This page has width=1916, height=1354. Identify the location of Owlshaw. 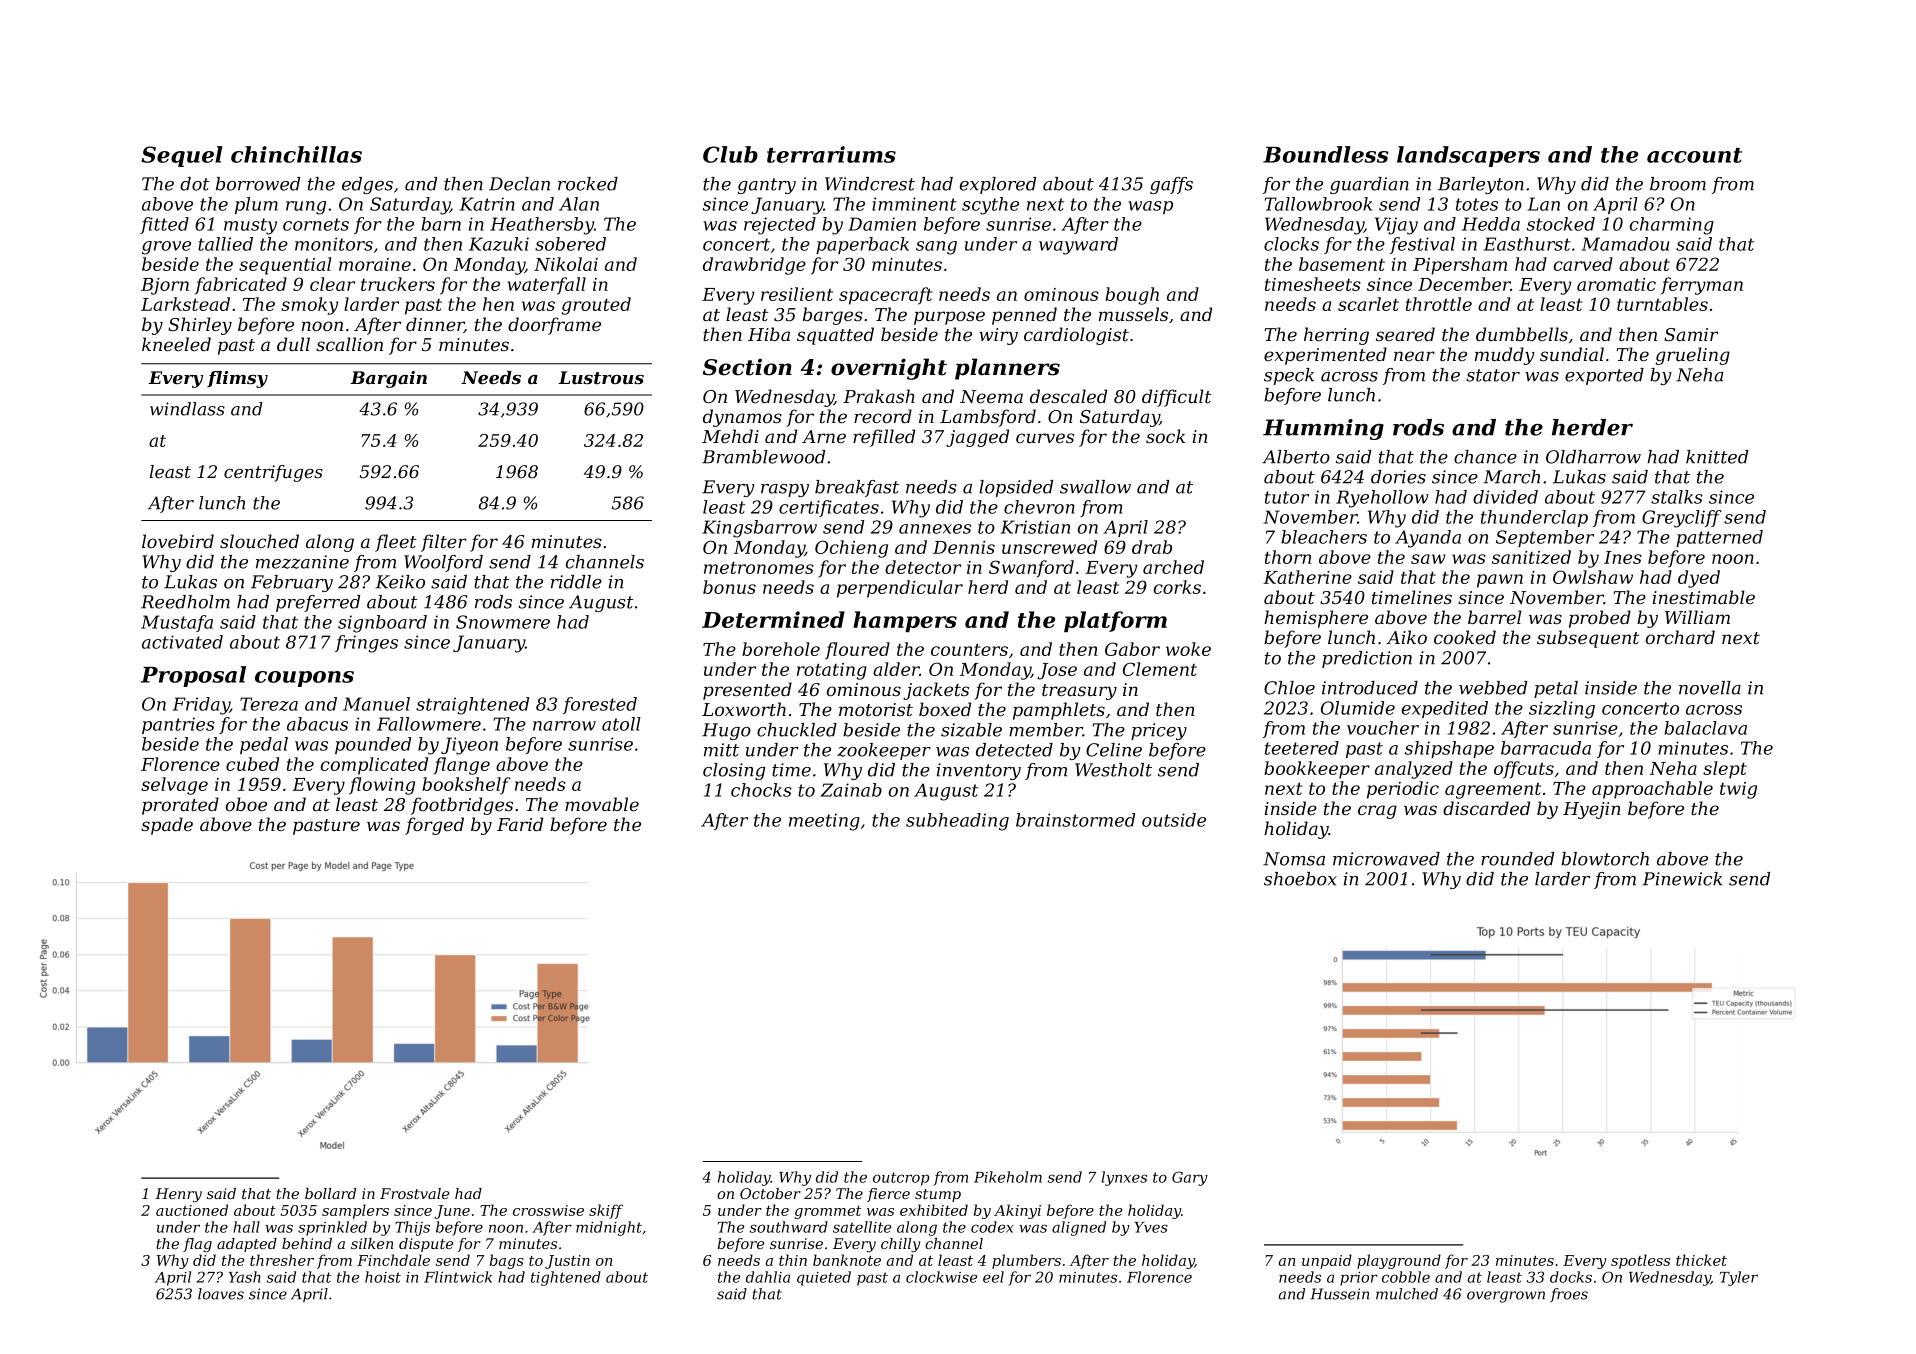
(1593, 577).
